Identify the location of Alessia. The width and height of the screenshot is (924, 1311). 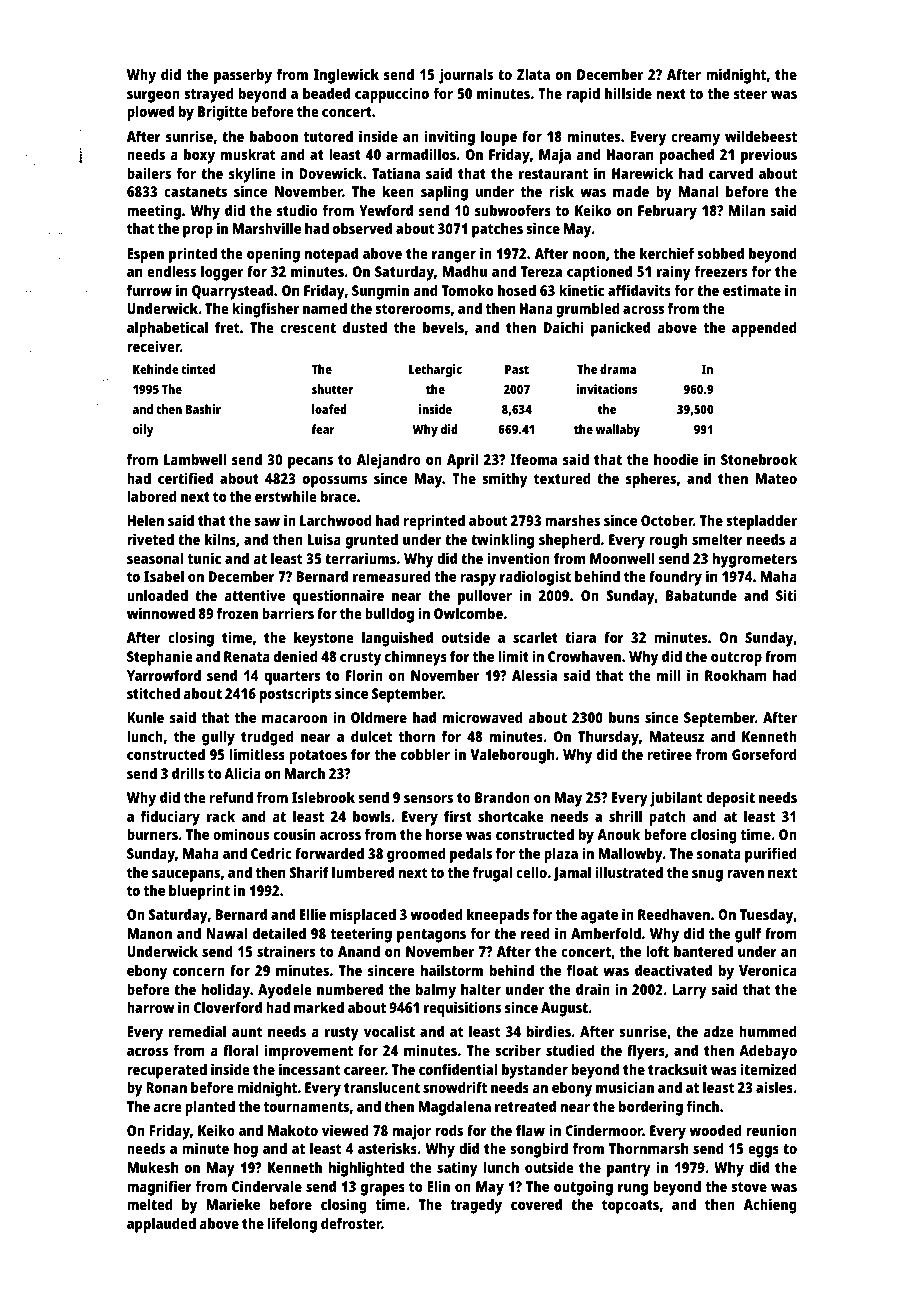
(534, 675).
